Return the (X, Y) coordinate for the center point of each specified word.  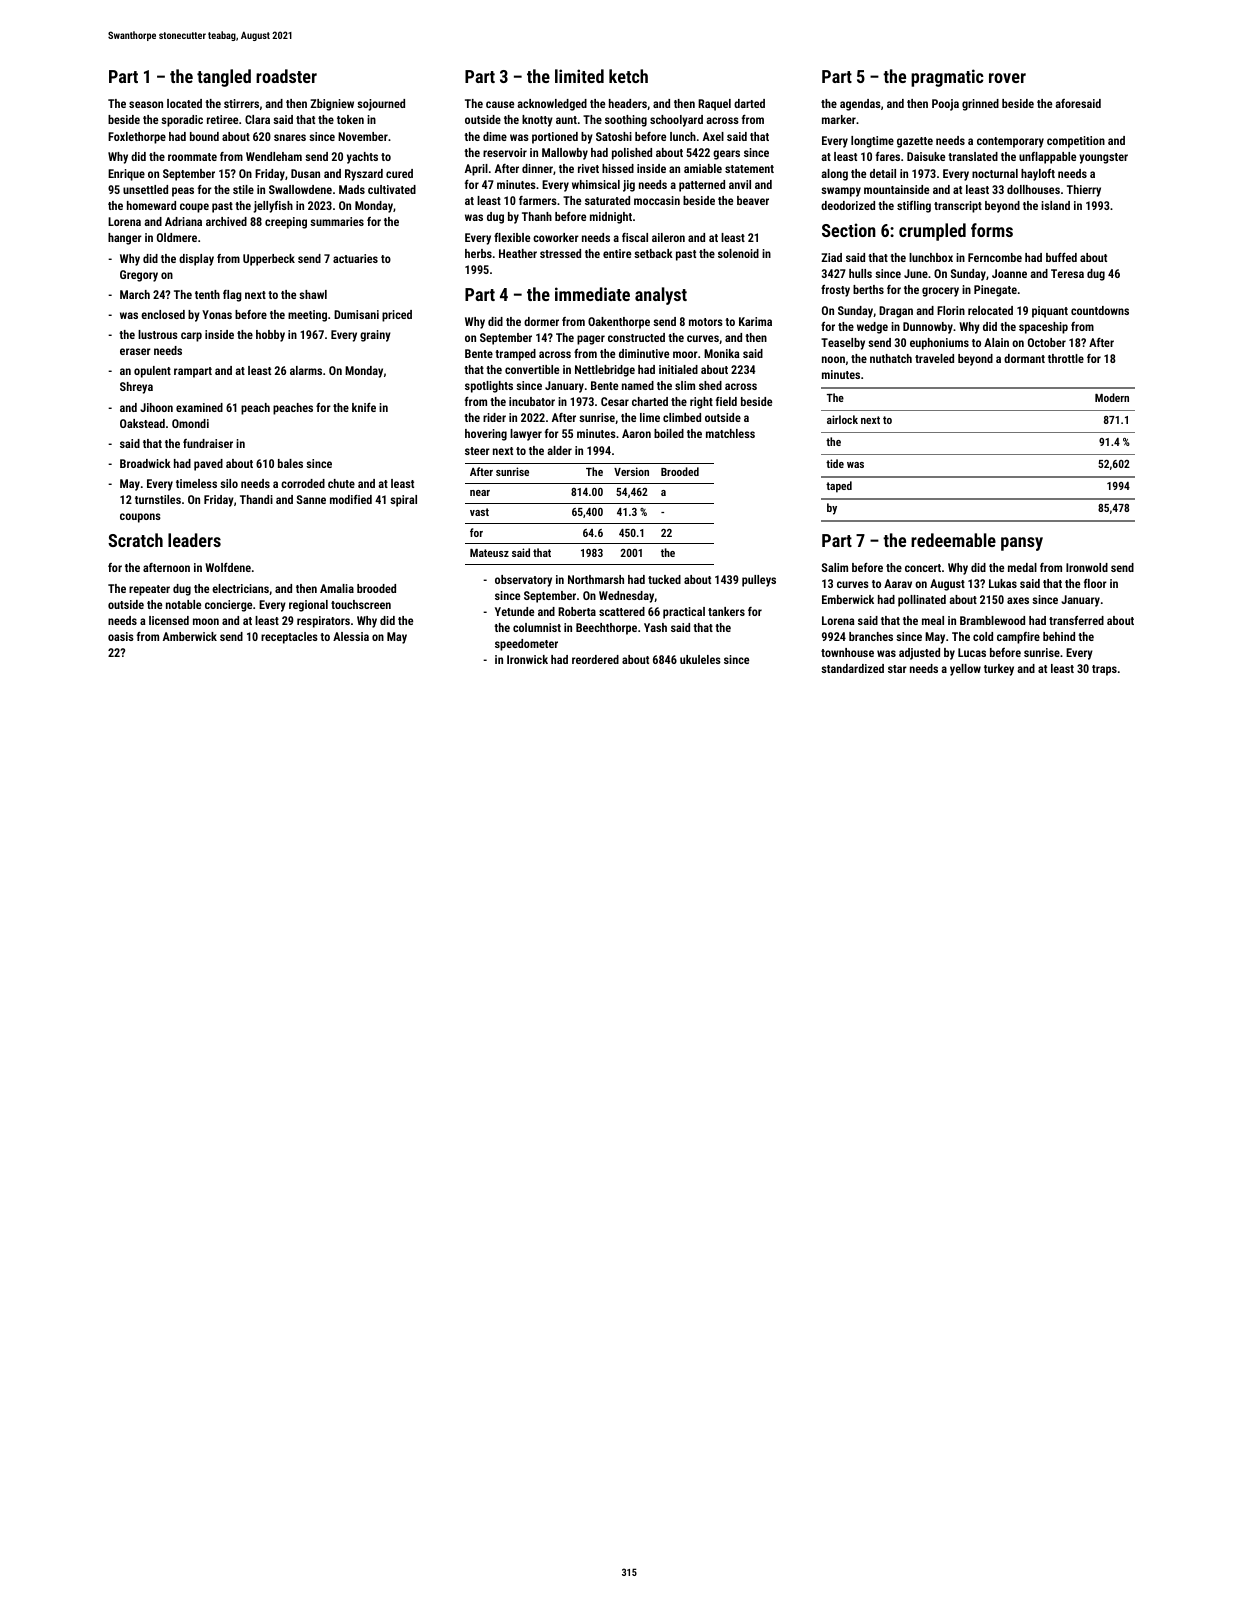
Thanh (537, 216)
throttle (1066, 358)
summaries (337, 221)
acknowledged (552, 105)
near (480, 493)
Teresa (1067, 273)
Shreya (136, 388)
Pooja (945, 105)
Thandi (256, 499)
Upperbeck (269, 260)
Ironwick (527, 659)
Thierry (1084, 191)
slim (685, 385)
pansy (1022, 544)
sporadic (182, 121)
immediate (592, 294)
